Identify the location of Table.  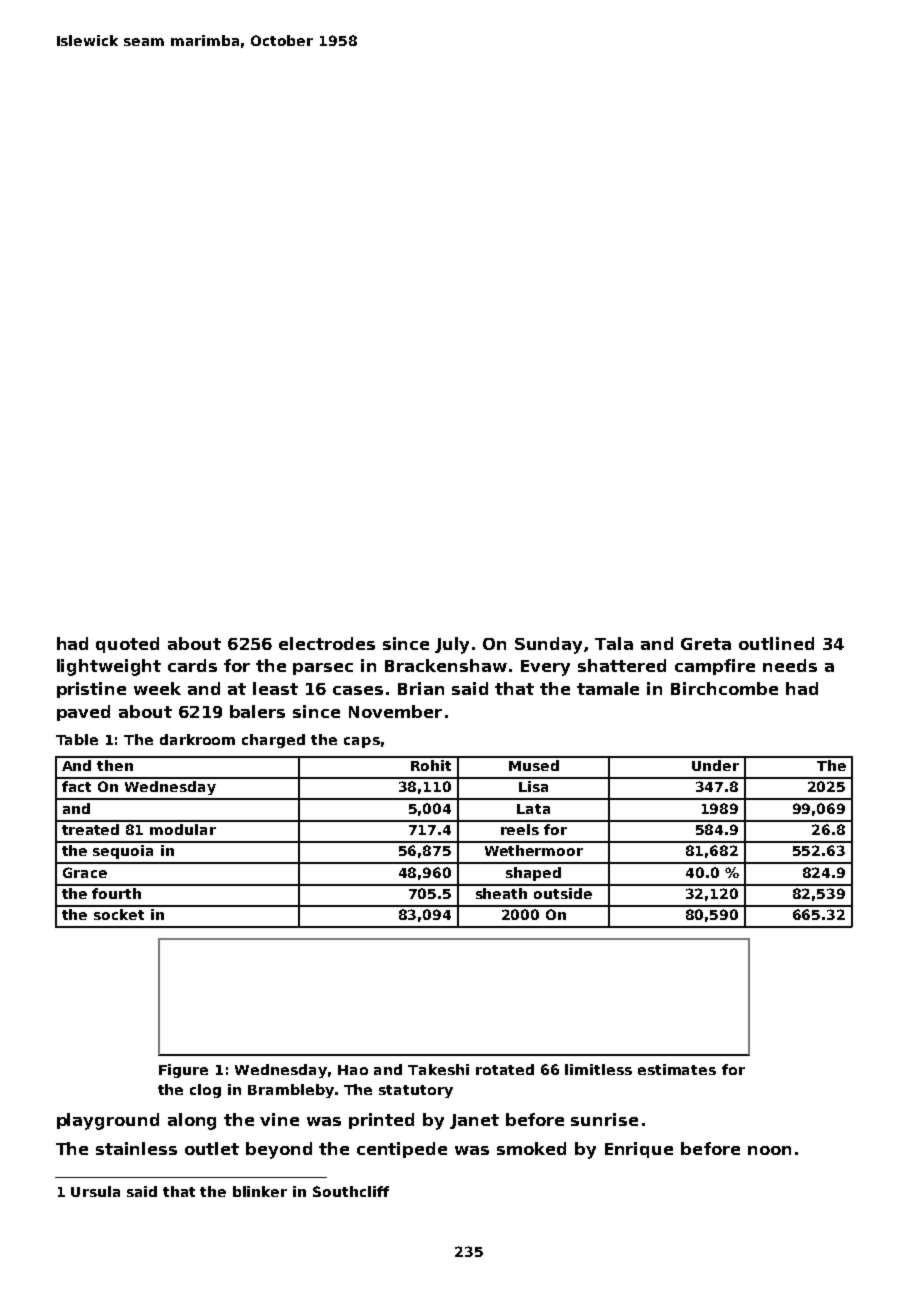
(77, 739).
